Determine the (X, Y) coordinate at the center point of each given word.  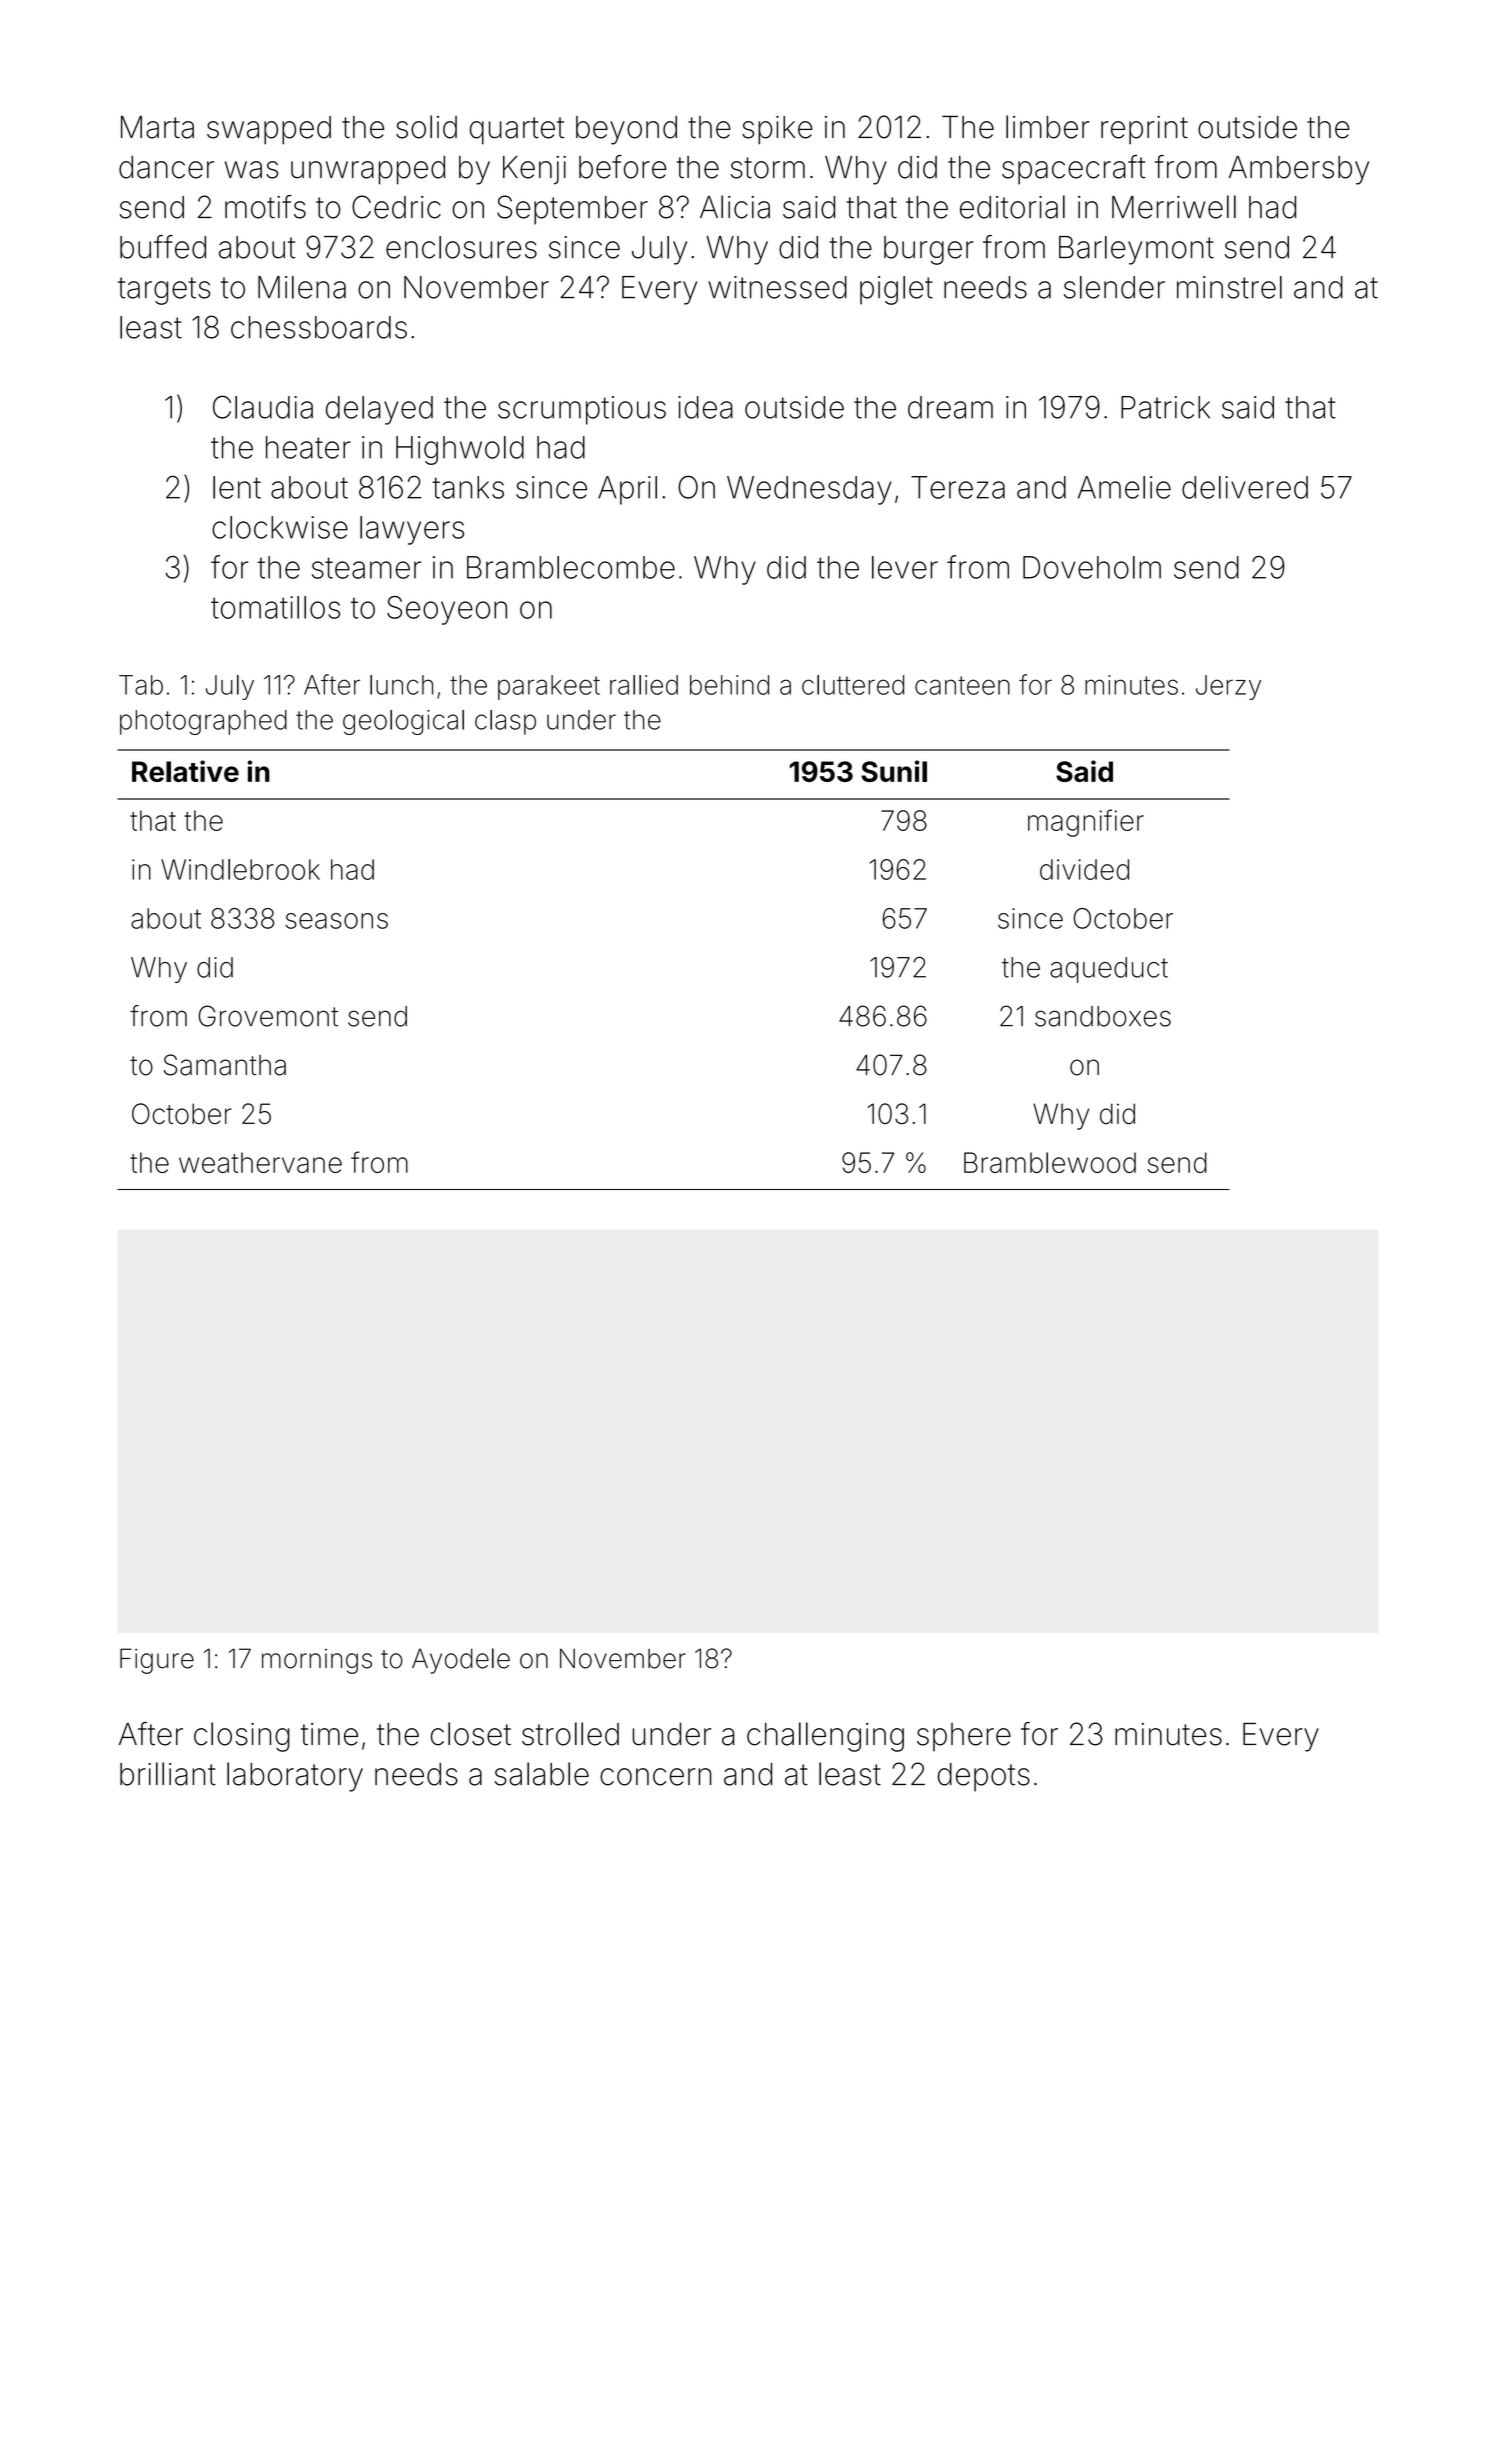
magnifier (1086, 823)
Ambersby (1299, 170)
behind (729, 685)
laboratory (295, 1777)
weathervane (260, 1162)
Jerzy (1228, 687)
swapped (269, 130)
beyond (626, 130)
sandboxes (1103, 1016)
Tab (141, 685)
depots (984, 1777)
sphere (964, 1737)
